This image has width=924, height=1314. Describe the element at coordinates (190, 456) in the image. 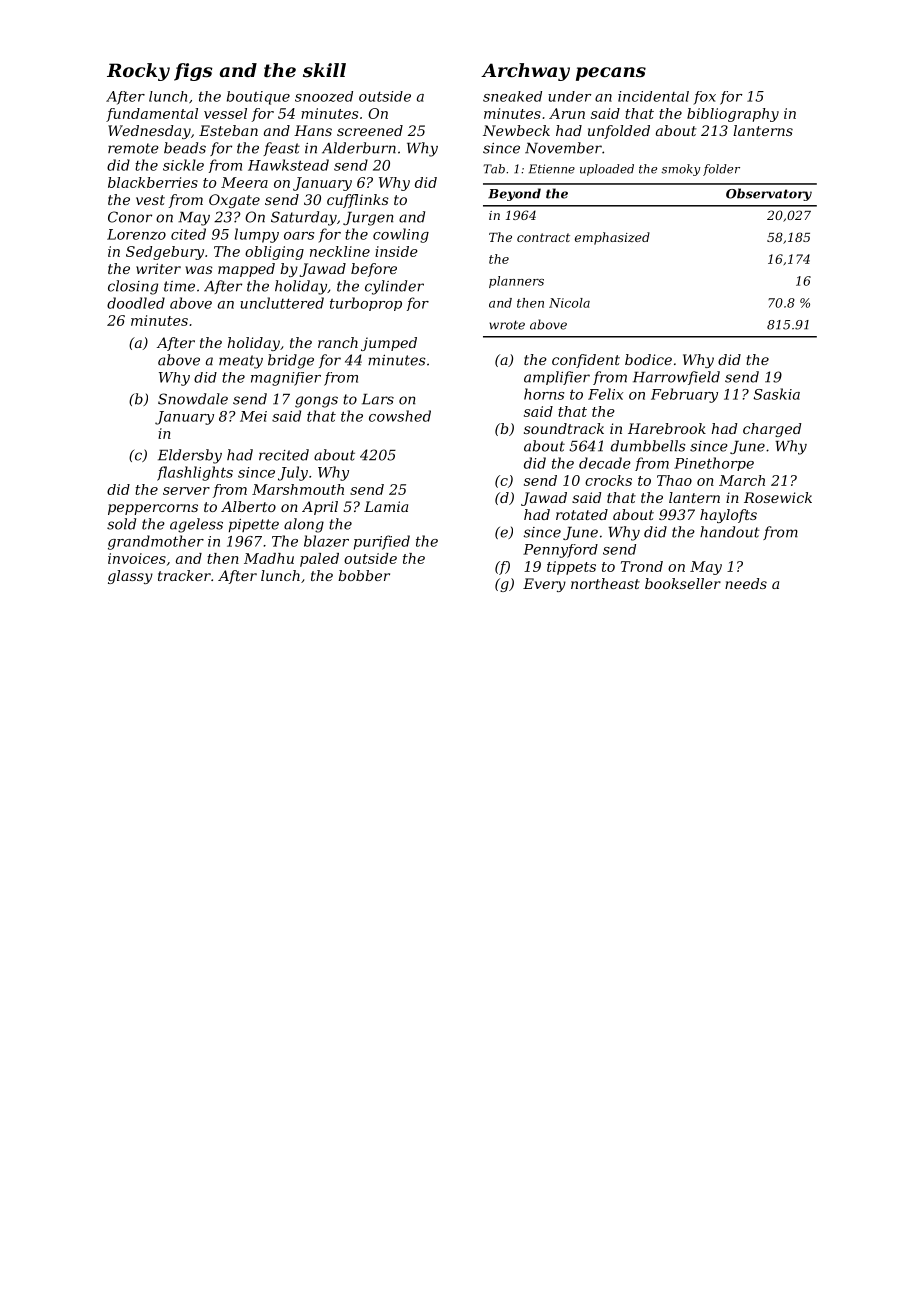

I see `Eldersby` at that location.
